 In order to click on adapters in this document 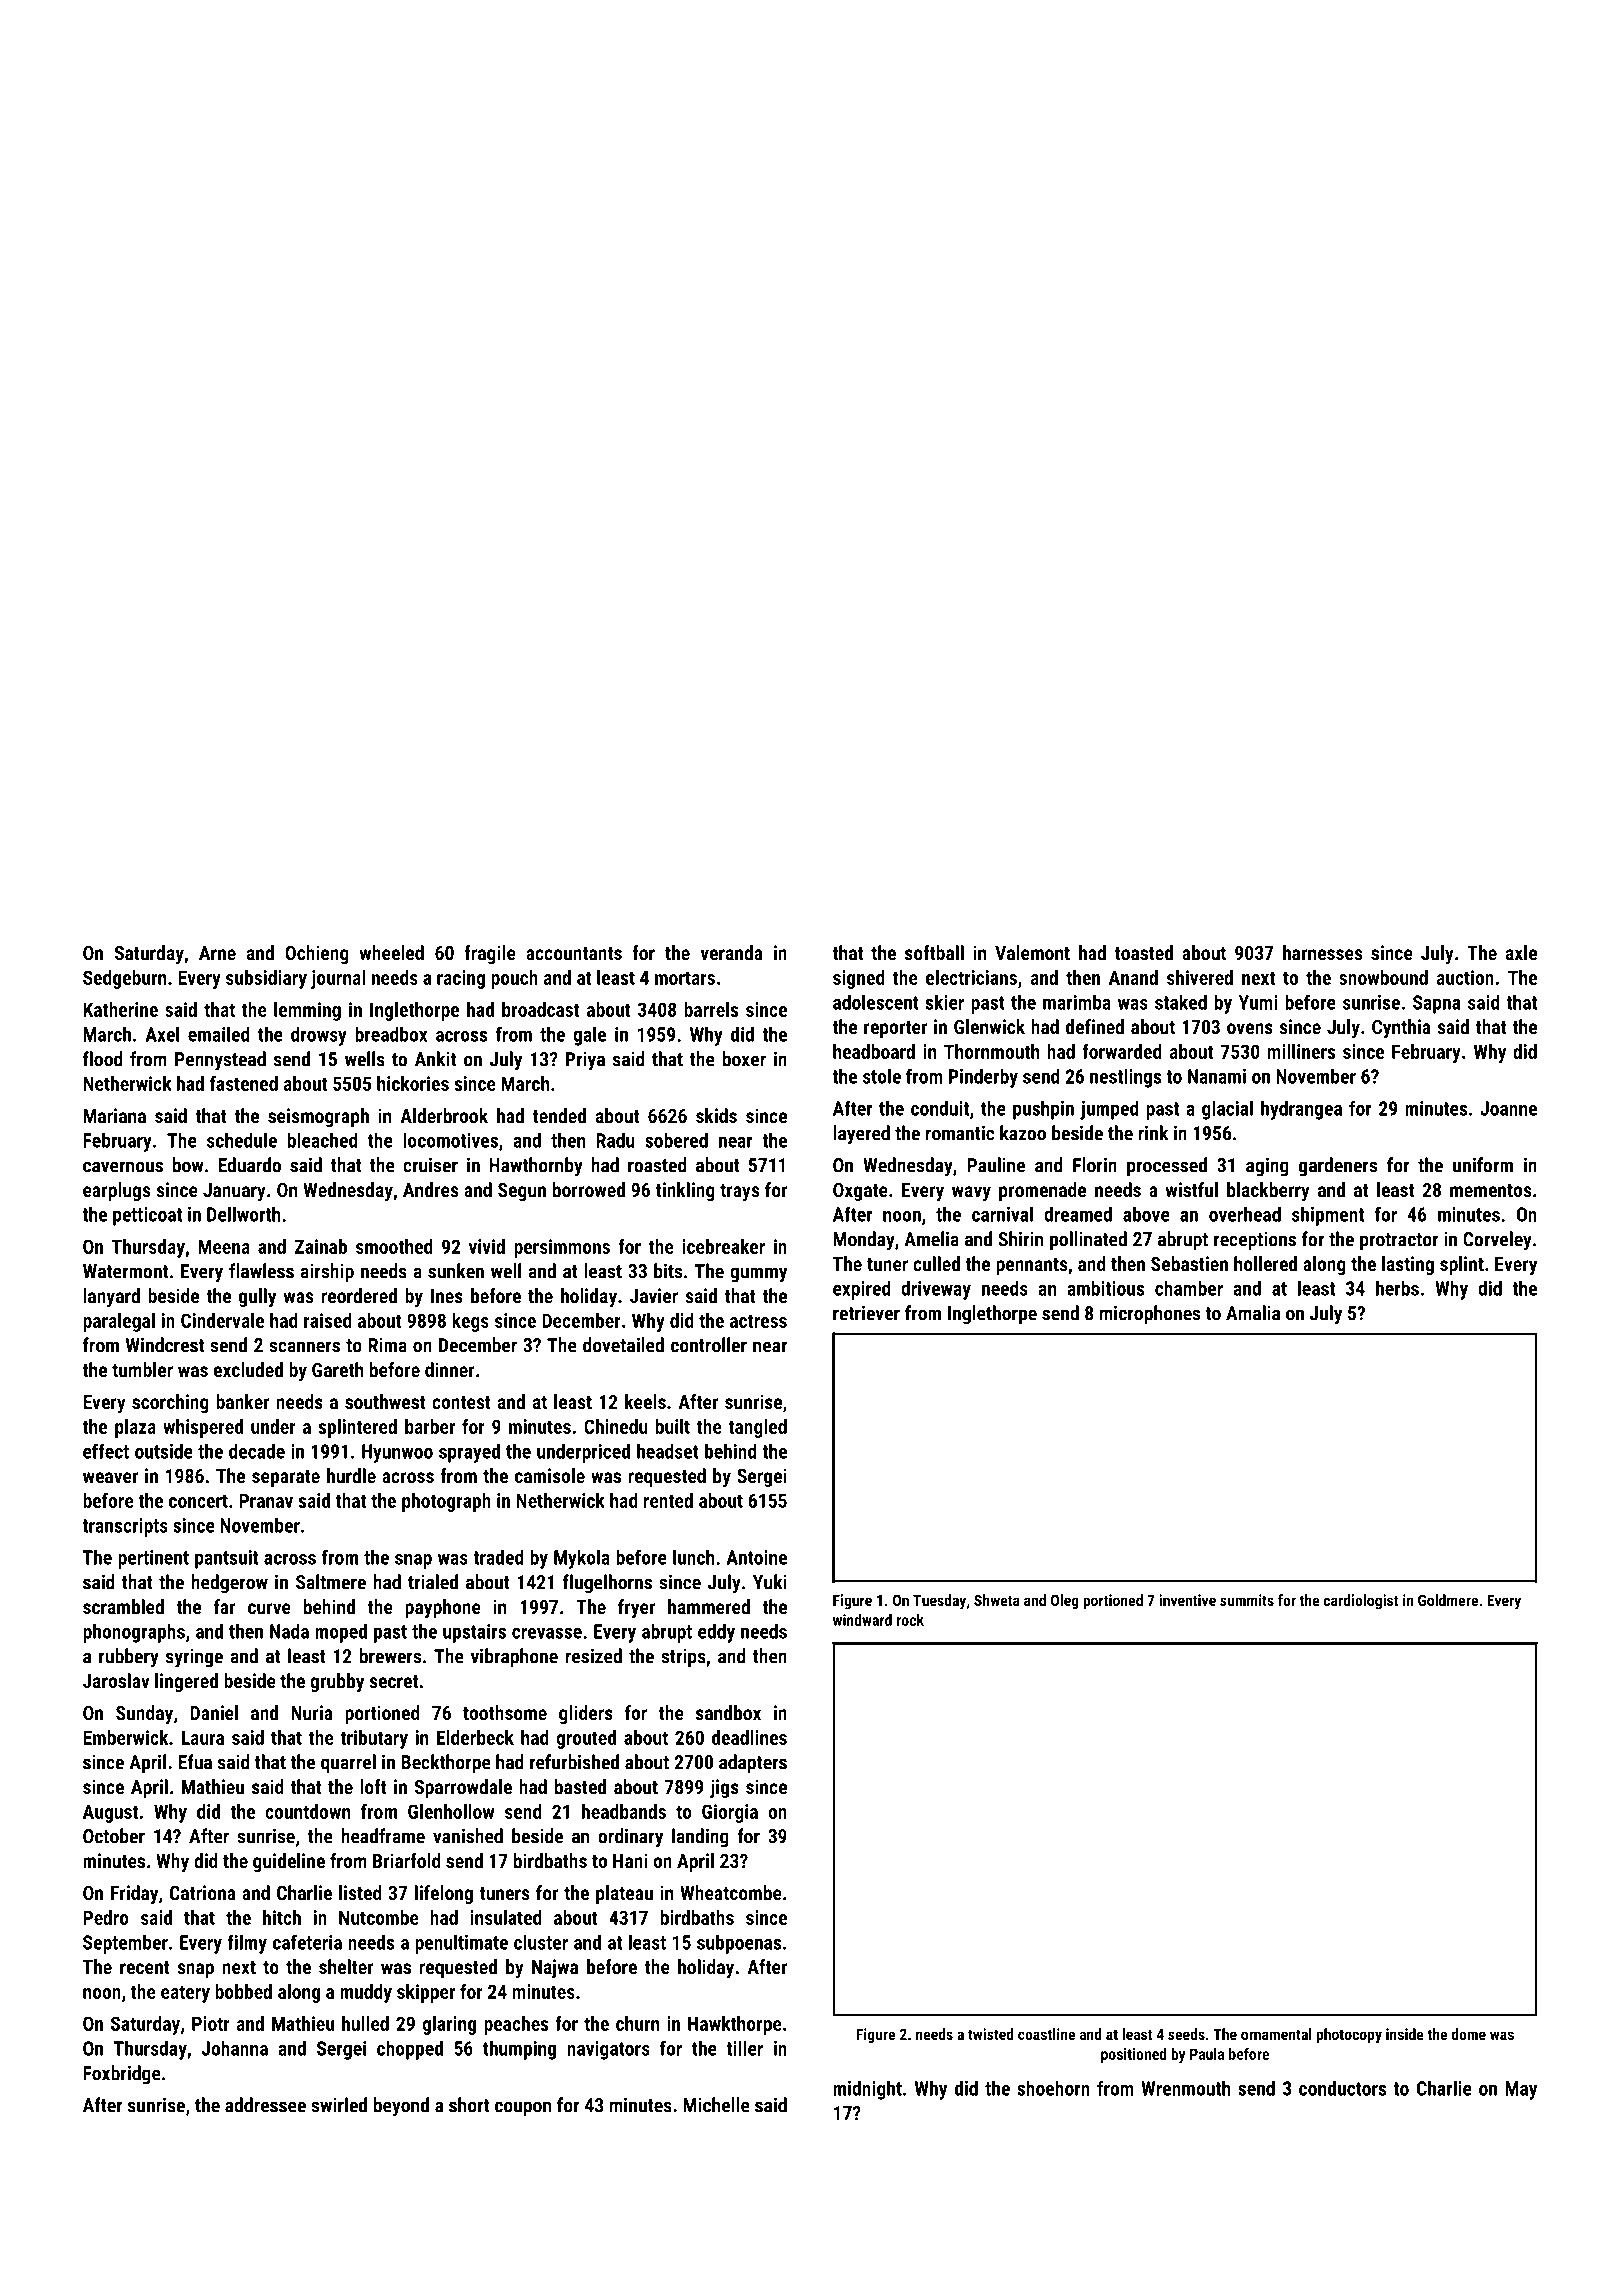, I will do `click(753, 1764)`.
